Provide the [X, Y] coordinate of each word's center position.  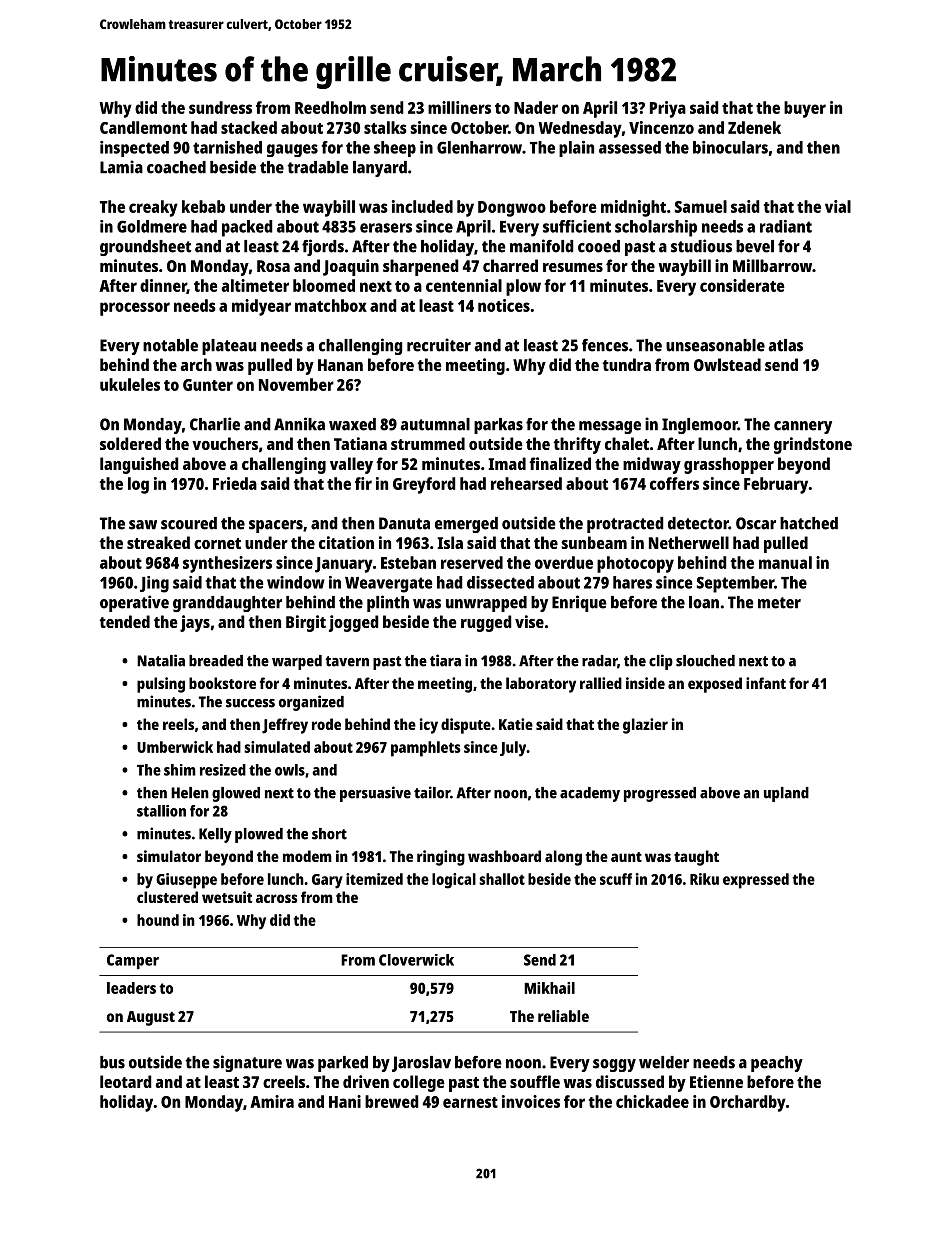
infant [766, 683]
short [329, 834]
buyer [805, 109]
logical [454, 881]
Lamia [121, 167]
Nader [536, 107]
